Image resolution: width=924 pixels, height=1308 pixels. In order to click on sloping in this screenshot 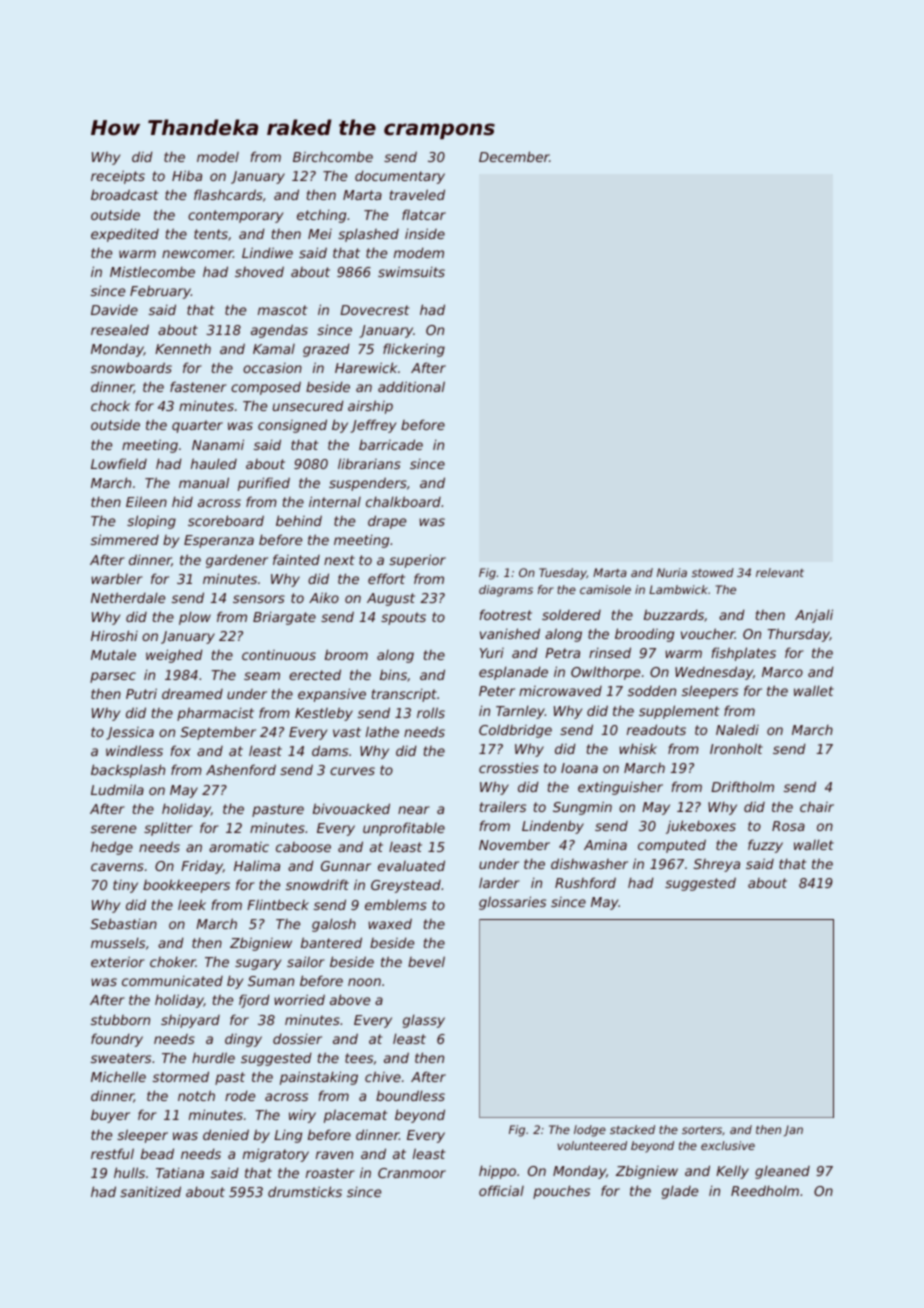, I will do `click(151, 522)`.
